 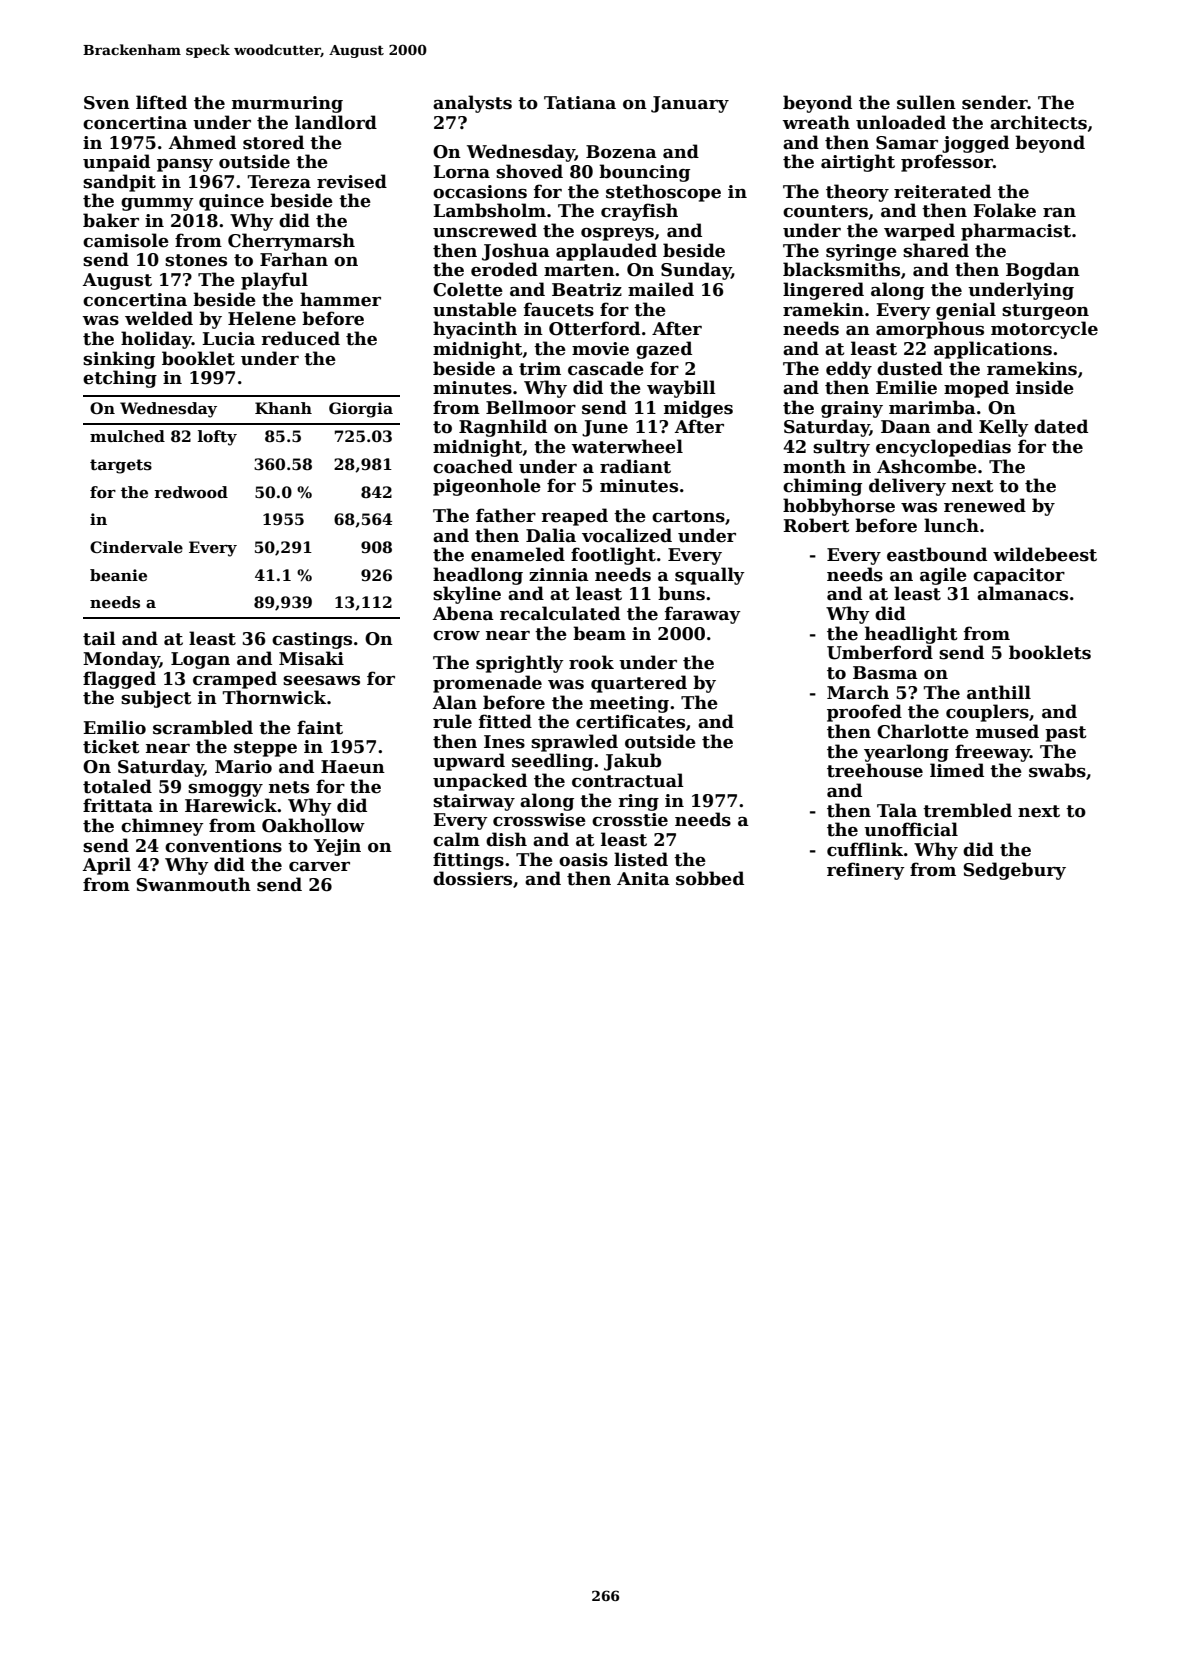 I want to click on Colette, so click(x=468, y=289).
